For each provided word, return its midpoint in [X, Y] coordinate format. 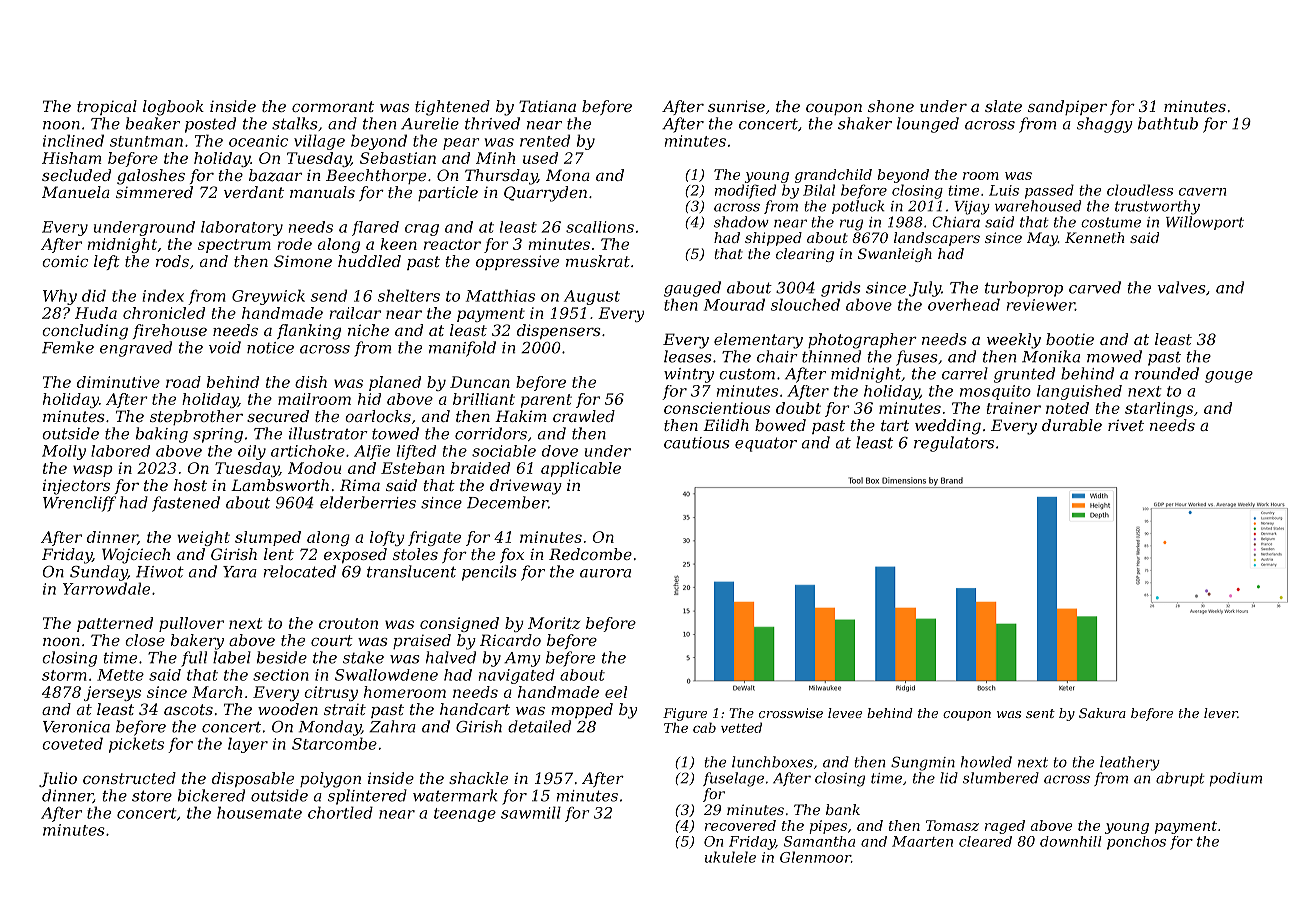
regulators [954, 444]
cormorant [333, 106]
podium [1235, 779]
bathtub [1168, 123]
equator [766, 444]
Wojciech [136, 556]
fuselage [733, 779]
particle [448, 193]
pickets [136, 745]
